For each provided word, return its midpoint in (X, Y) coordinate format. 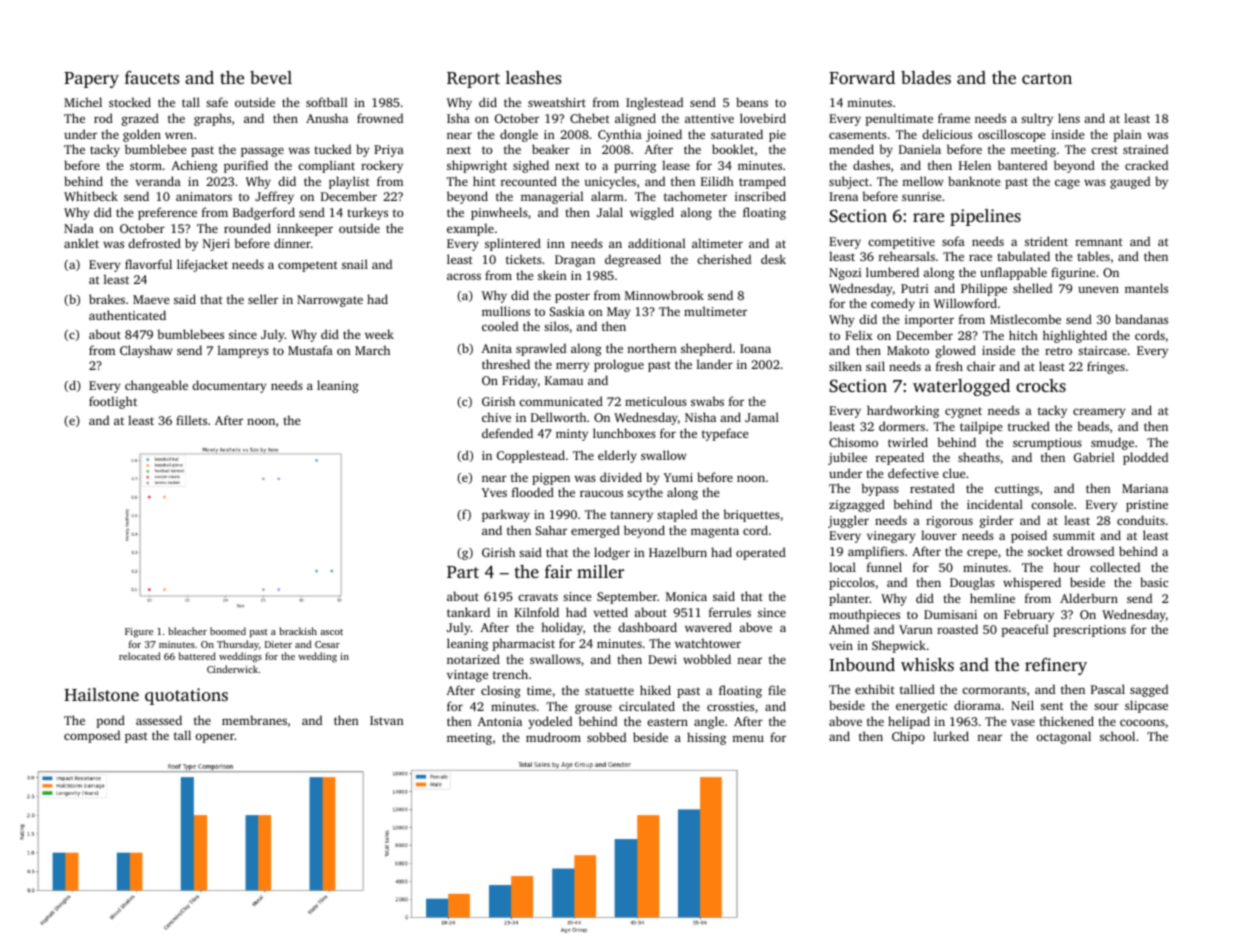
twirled (908, 442)
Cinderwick (232, 669)
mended (851, 149)
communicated (561, 401)
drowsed (1090, 551)
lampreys (243, 351)
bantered (1022, 165)
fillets (191, 420)
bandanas (1141, 319)
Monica (686, 596)
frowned (380, 118)
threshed (506, 364)
